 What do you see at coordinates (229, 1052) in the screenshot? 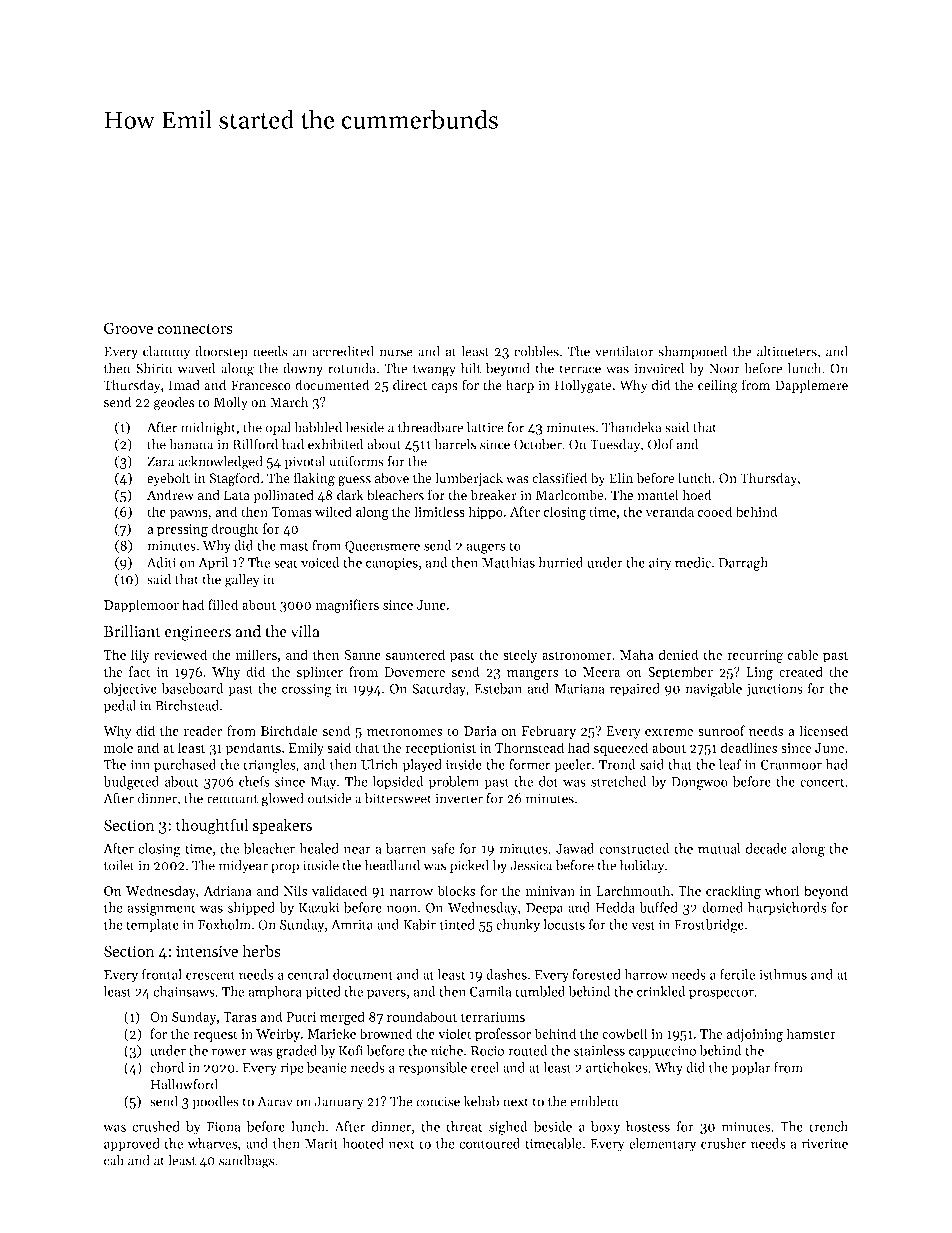
I see `rower` at bounding box center [229, 1052].
